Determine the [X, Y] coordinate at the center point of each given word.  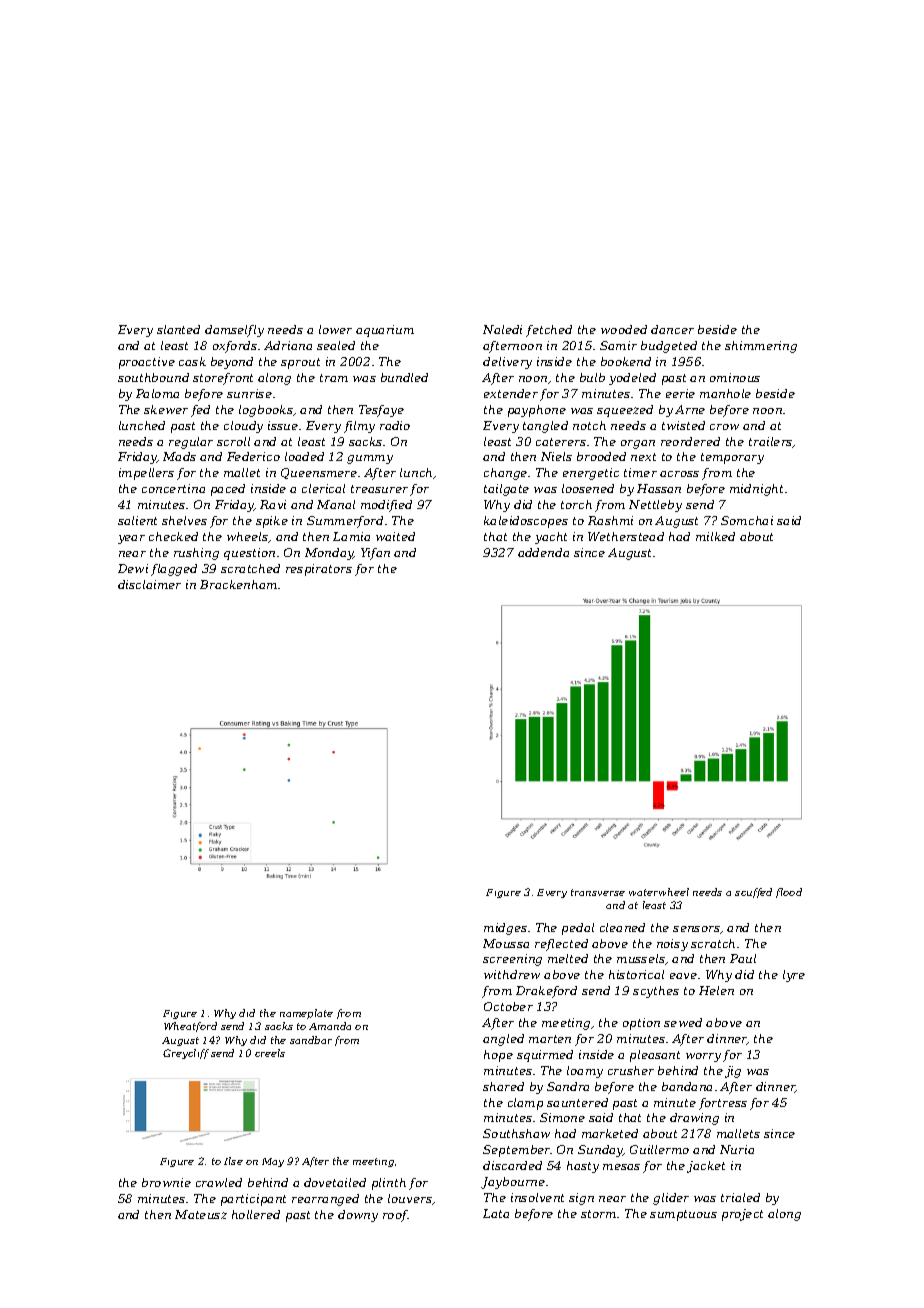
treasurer [379, 489]
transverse [598, 892]
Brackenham [238, 584]
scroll [233, 441]
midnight [756, 490]
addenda [543, 552]
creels [270, 1053]
